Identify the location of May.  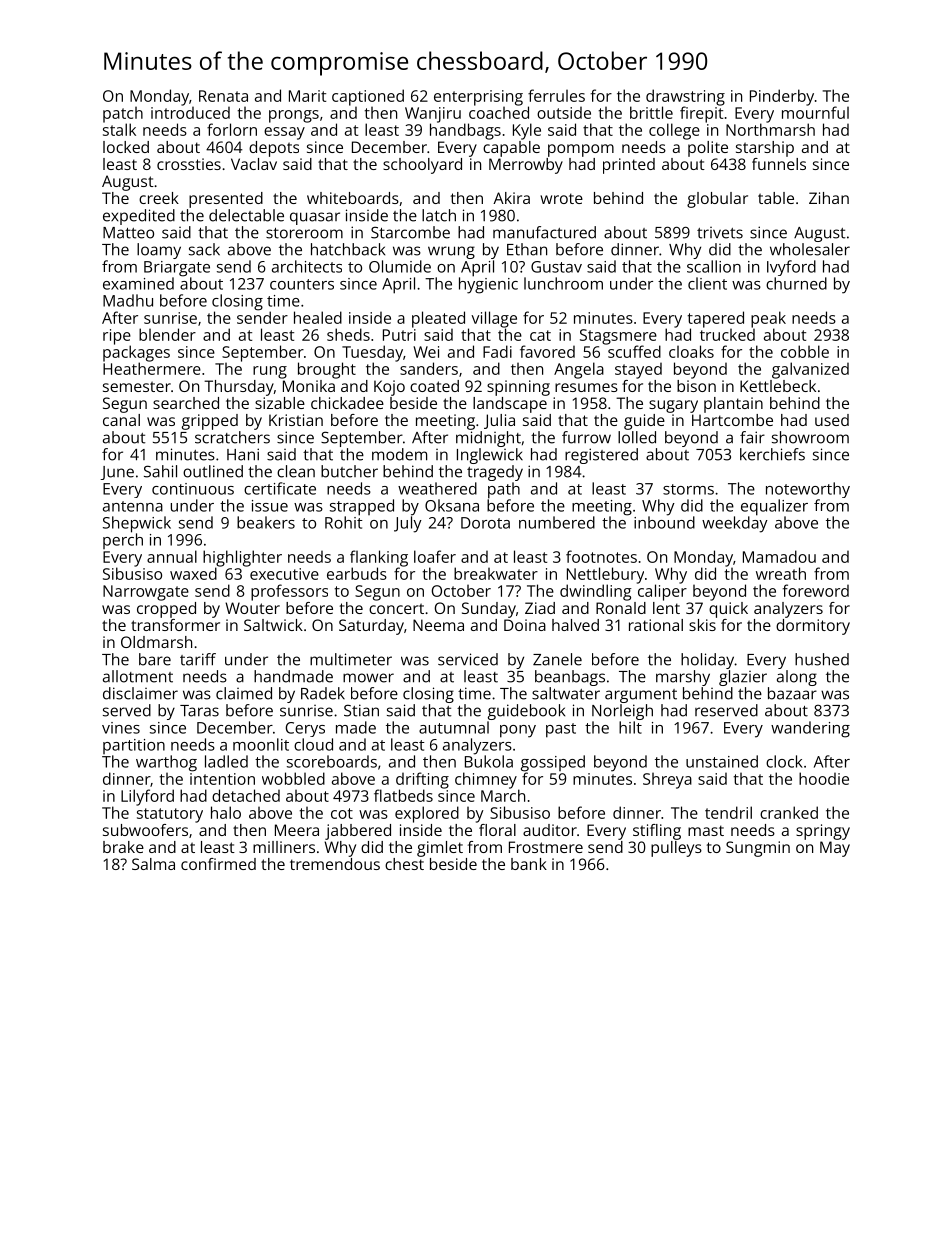
(835, 849).
